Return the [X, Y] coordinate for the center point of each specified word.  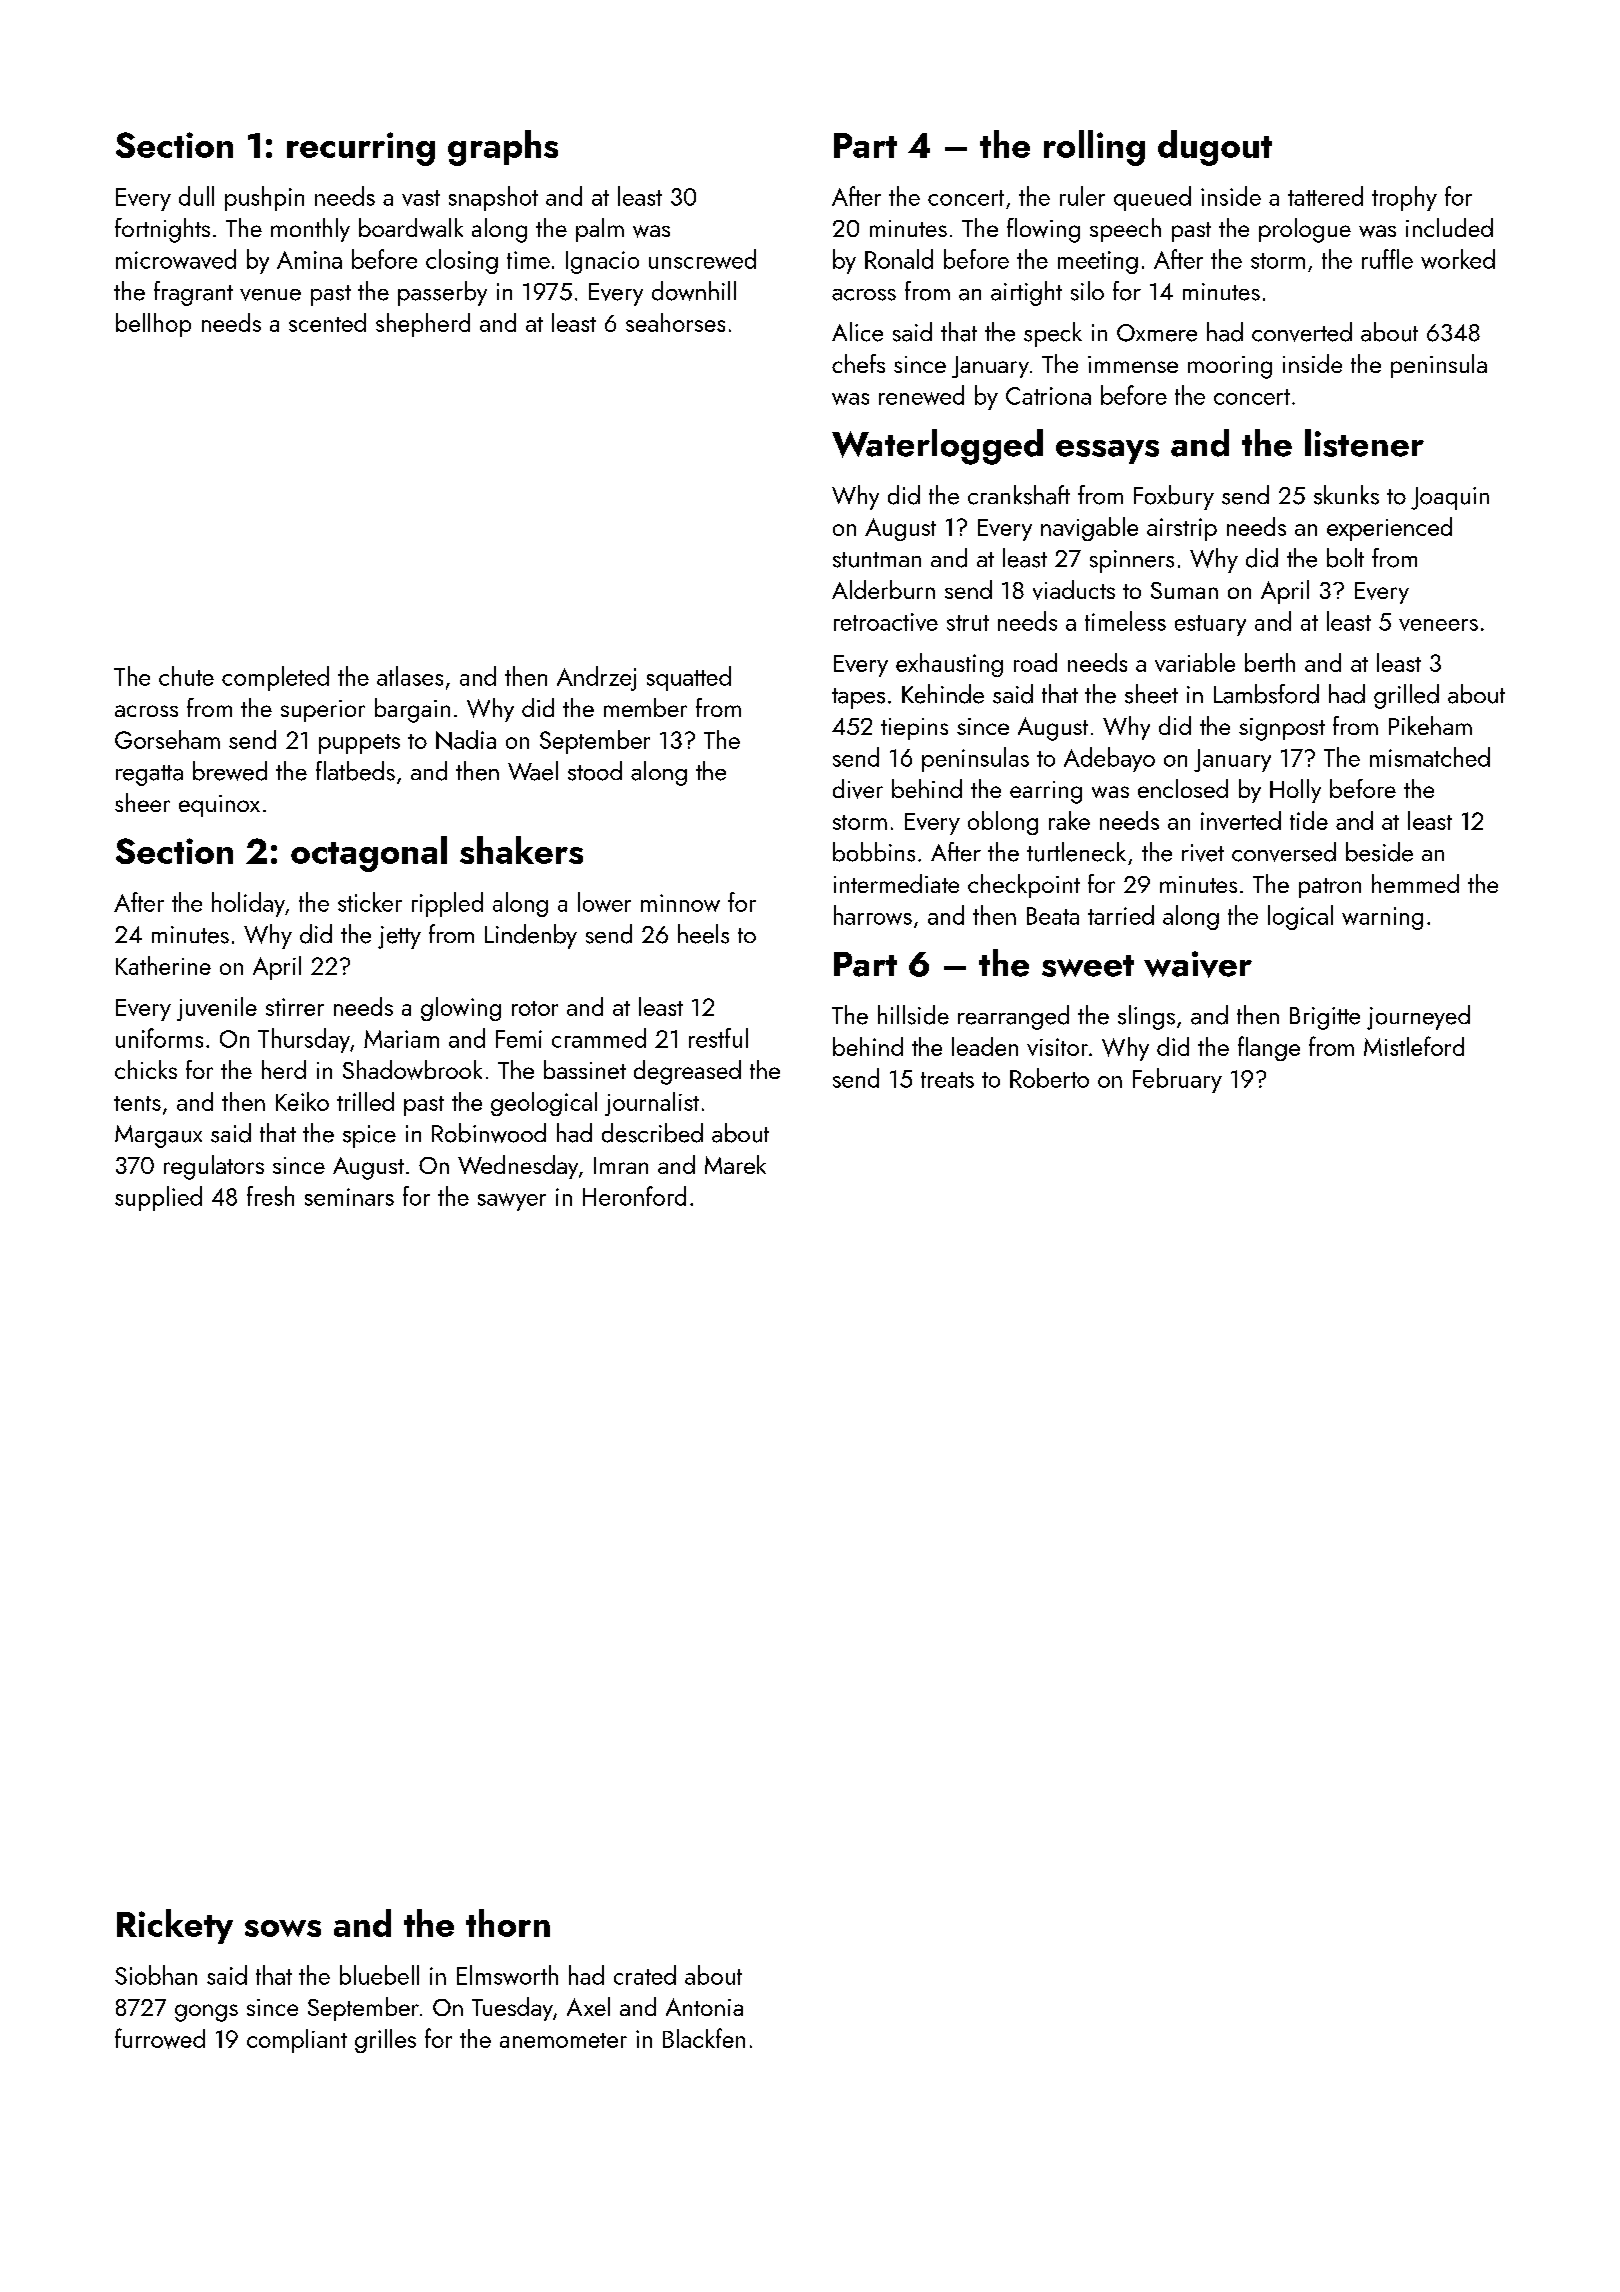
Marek [735, 1164]
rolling [1094, 148]
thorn [508, 1923]
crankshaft [1019, 495]
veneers [1438, 625]
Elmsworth [507, 1975]
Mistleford [1414, 1046]
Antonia [704, 2007]
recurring [361, 149]
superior [323, 711]
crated [645, 1975]
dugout [1215, 148]
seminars [349, 1197]
